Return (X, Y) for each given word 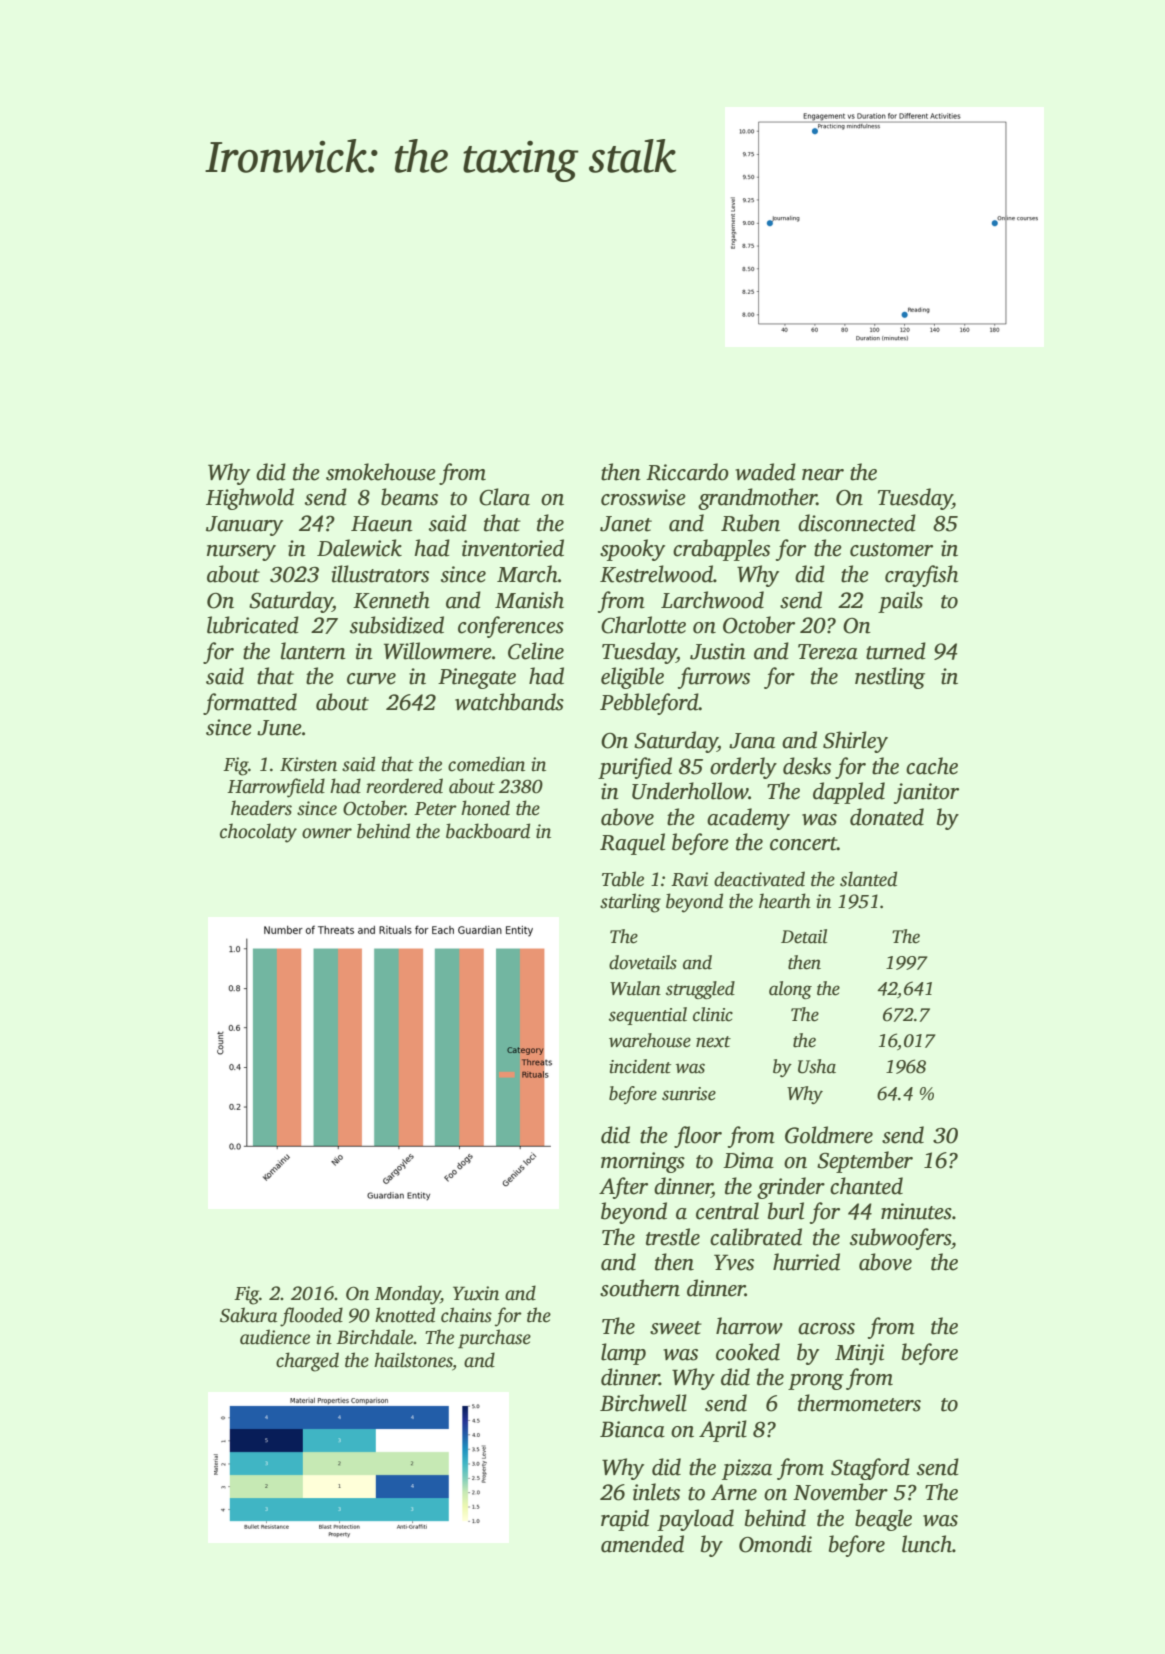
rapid (625, 1520)
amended (642, 1544)
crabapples (721, 550)
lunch (927, 1544)
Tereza (828, 652)
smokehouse (381, 472)
